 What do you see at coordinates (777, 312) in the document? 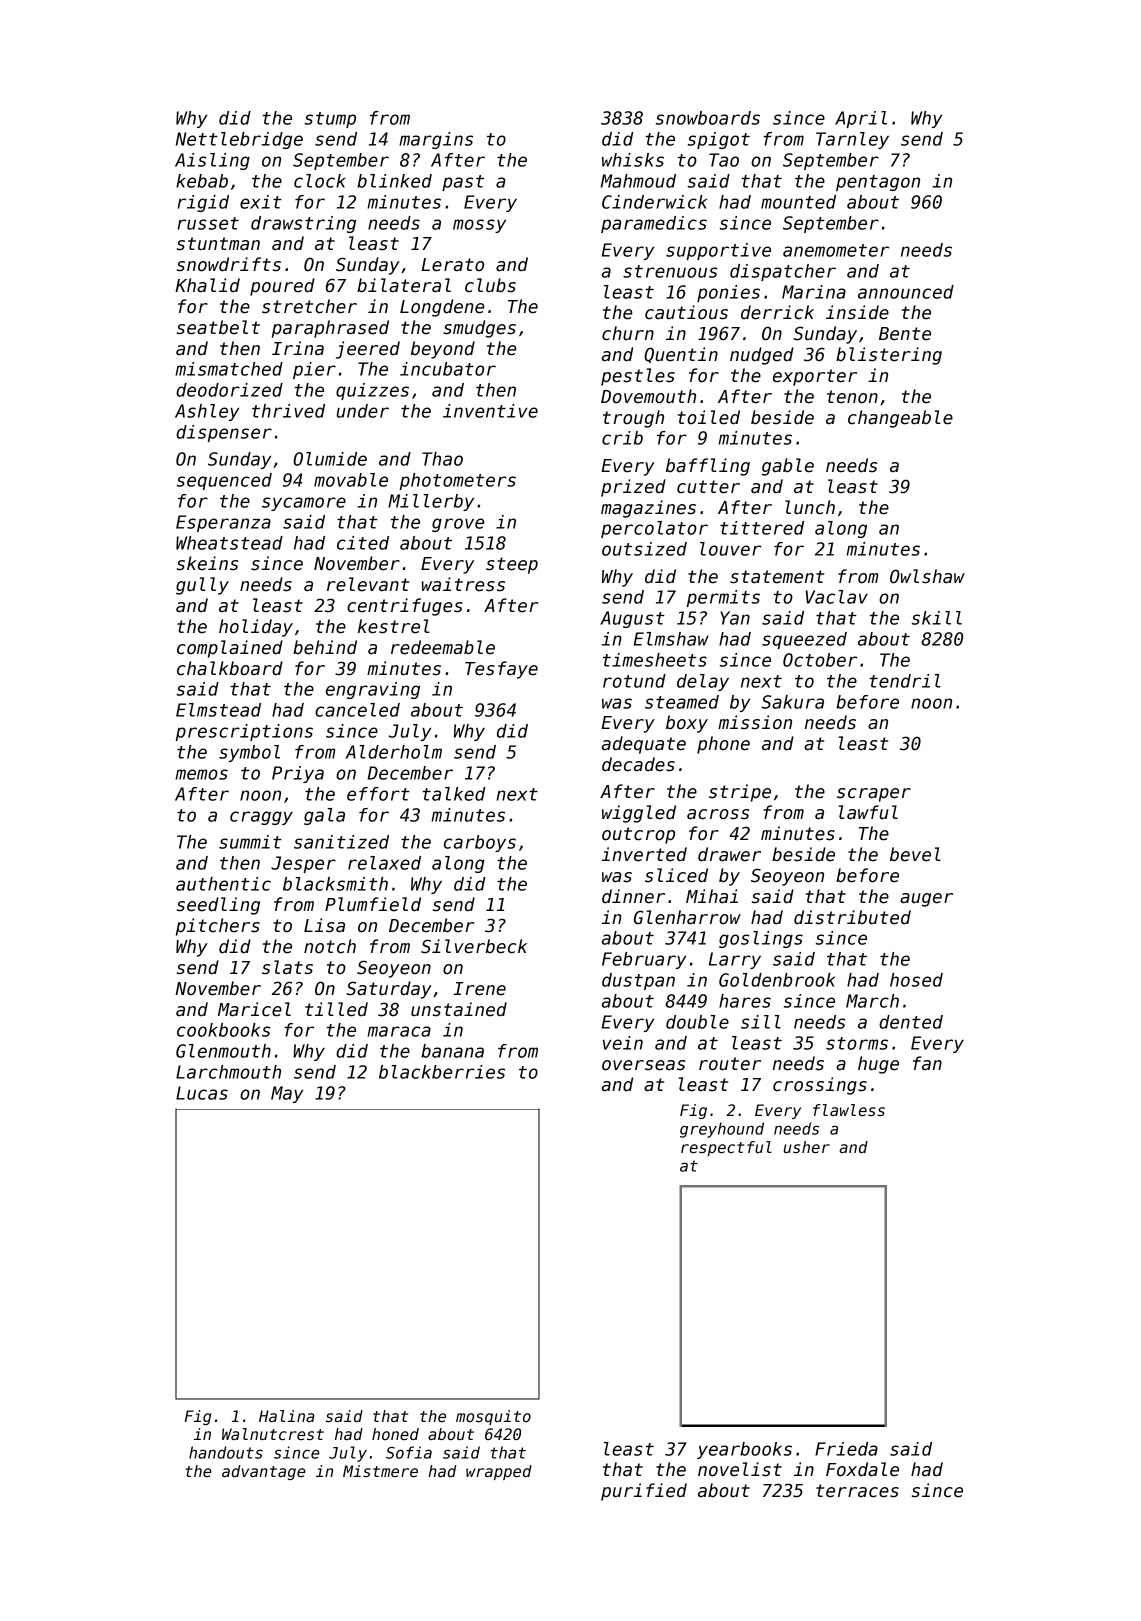
I see `derrick` at bounding box center [777, 312].
